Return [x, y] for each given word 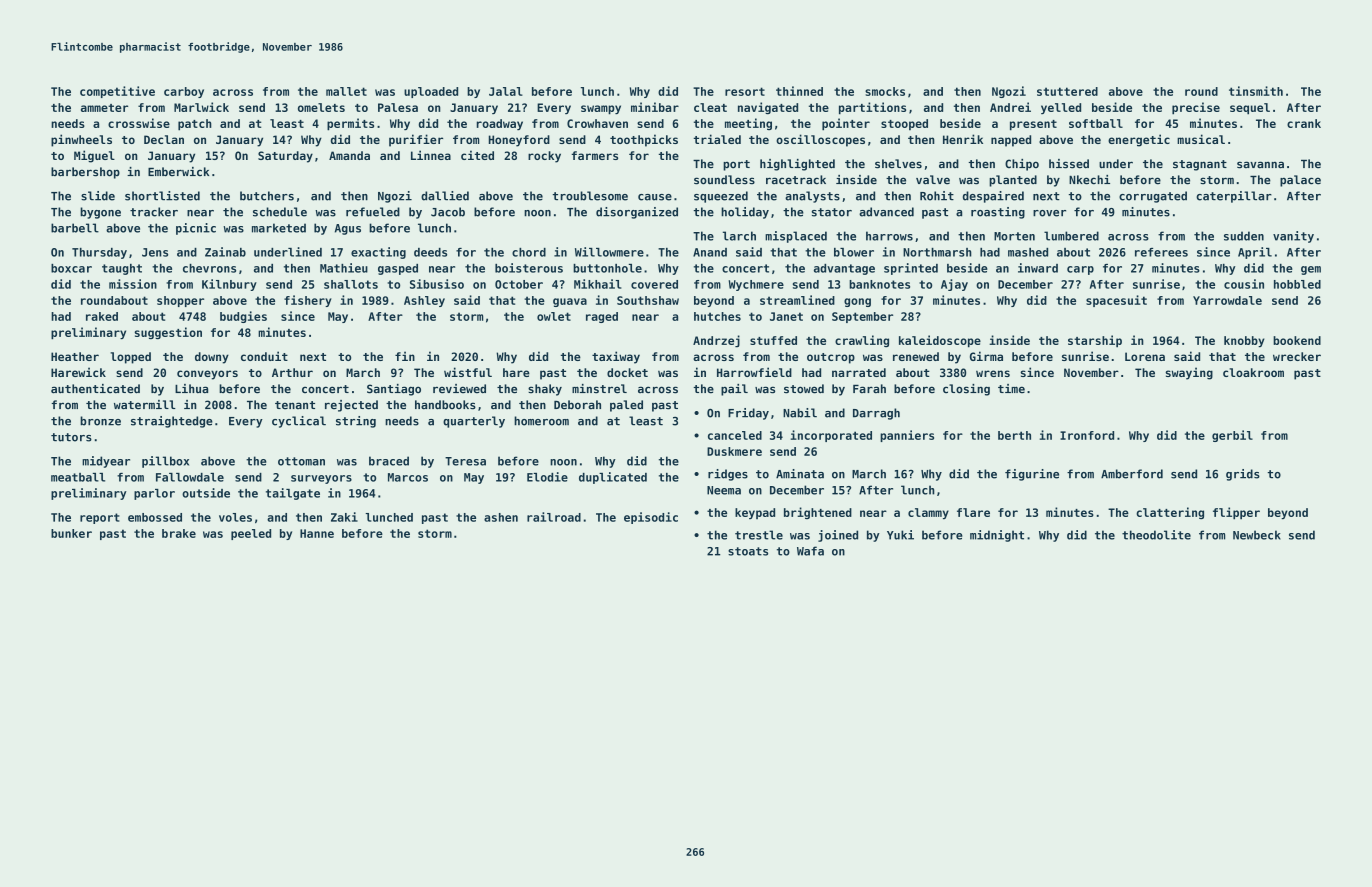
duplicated [613, 478]
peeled [251, 534]
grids [1243, 475]
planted [1013, 181]
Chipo [1022, 165]
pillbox [165, 462]
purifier [416, 140]
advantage [844, 269]
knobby [1244, 341]
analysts [812, 197]
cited [477, 155]
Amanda [349, 155]
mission [133, 284]
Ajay [954, 285]
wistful [468, 372]
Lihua [191, 389]
